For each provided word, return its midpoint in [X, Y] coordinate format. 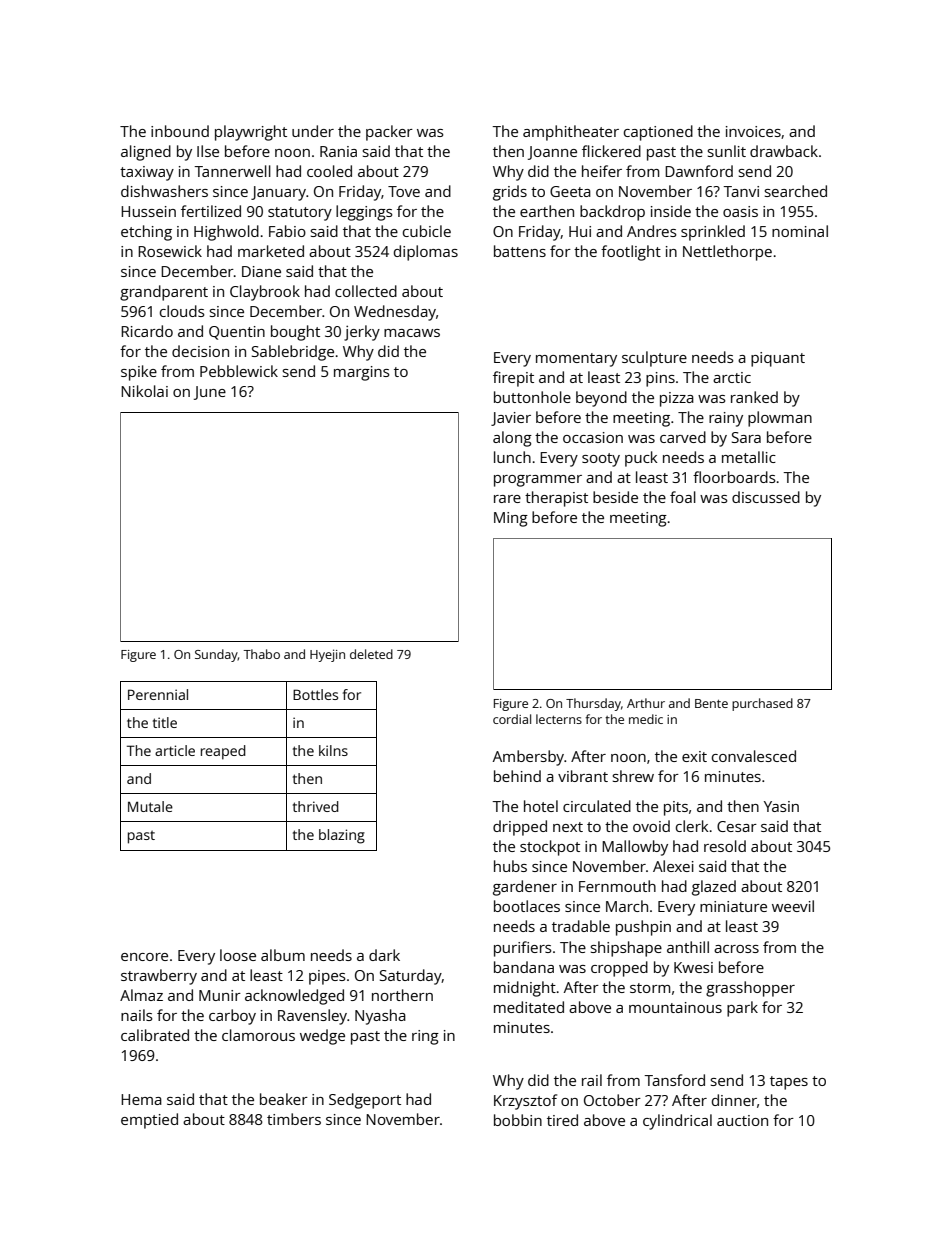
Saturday [411, 977]
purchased [762, 704]
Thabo [262, 654]
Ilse [208, 151]
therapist [556, 499]
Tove [404, 191]
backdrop [612, 213]
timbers [294, 1119]
